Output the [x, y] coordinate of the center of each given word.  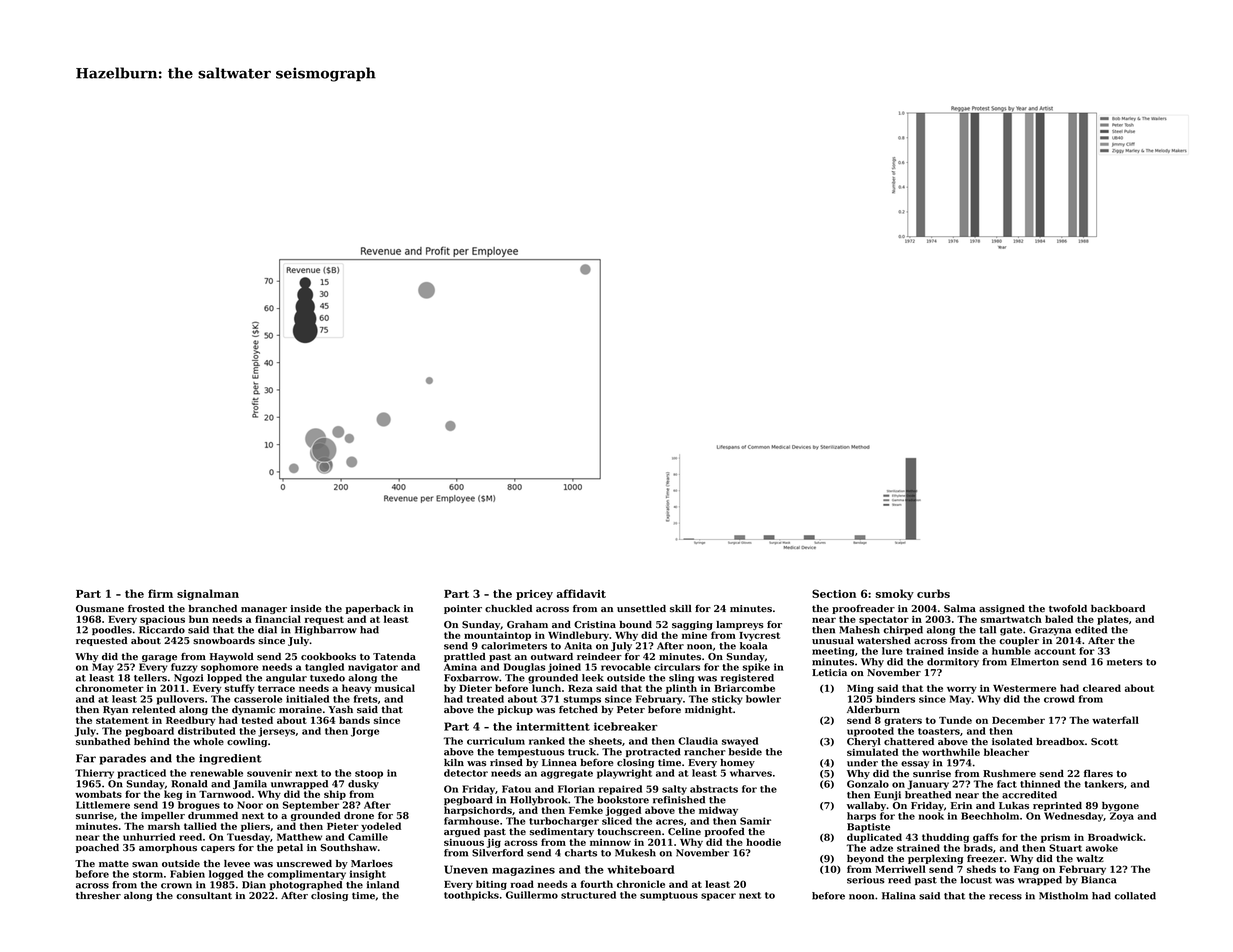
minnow [610, 842]
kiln [454, 762]
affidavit [581, 593]
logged [226, 875]
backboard [1118, 608]
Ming [860, 689]
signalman [208, 594]
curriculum [496, 741]
